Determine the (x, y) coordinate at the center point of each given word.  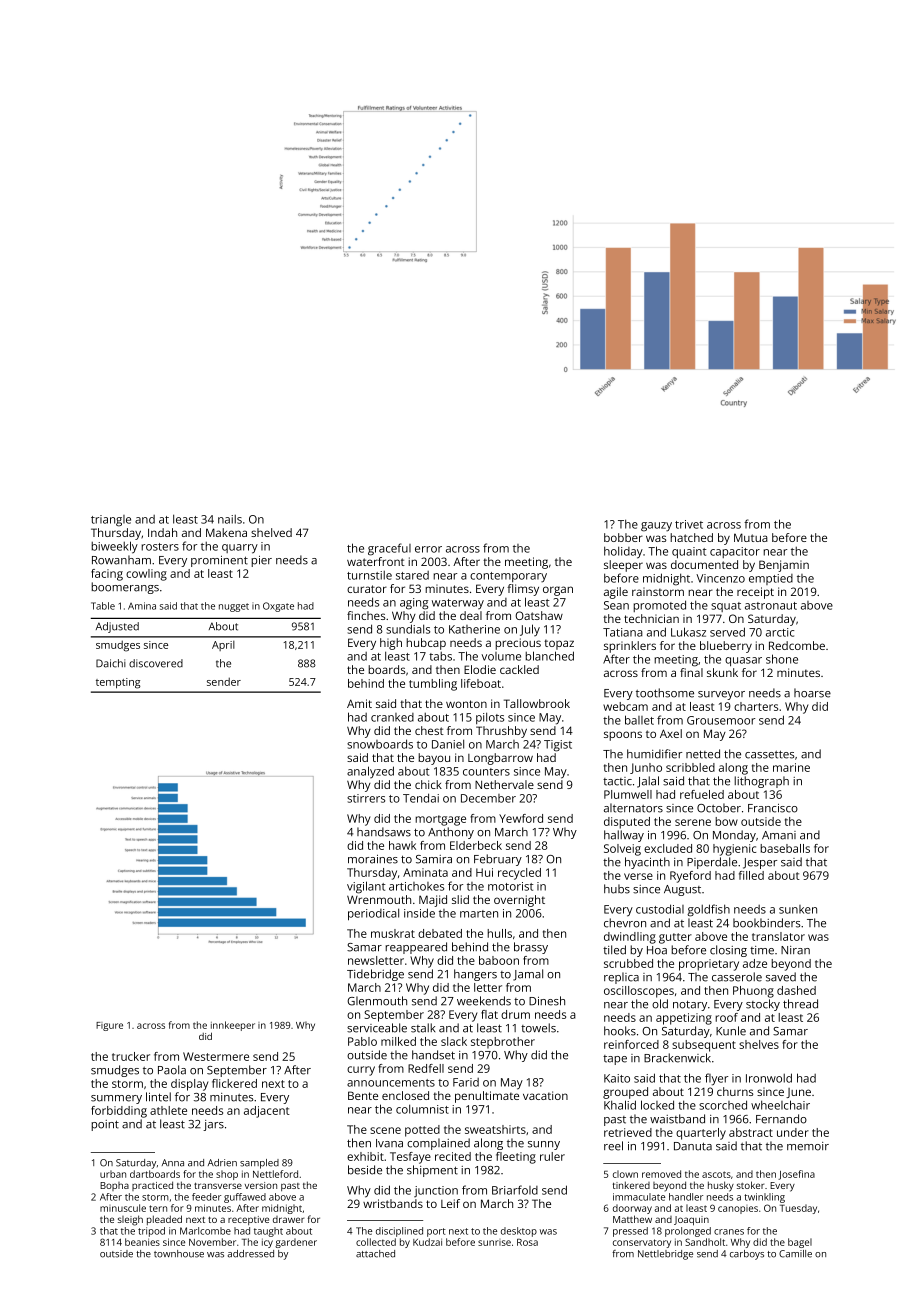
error (428, 549)
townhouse (179, 1254)
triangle (111, 521)
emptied (771, 579)
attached (375, 1254)
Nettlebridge (665, 1255)
